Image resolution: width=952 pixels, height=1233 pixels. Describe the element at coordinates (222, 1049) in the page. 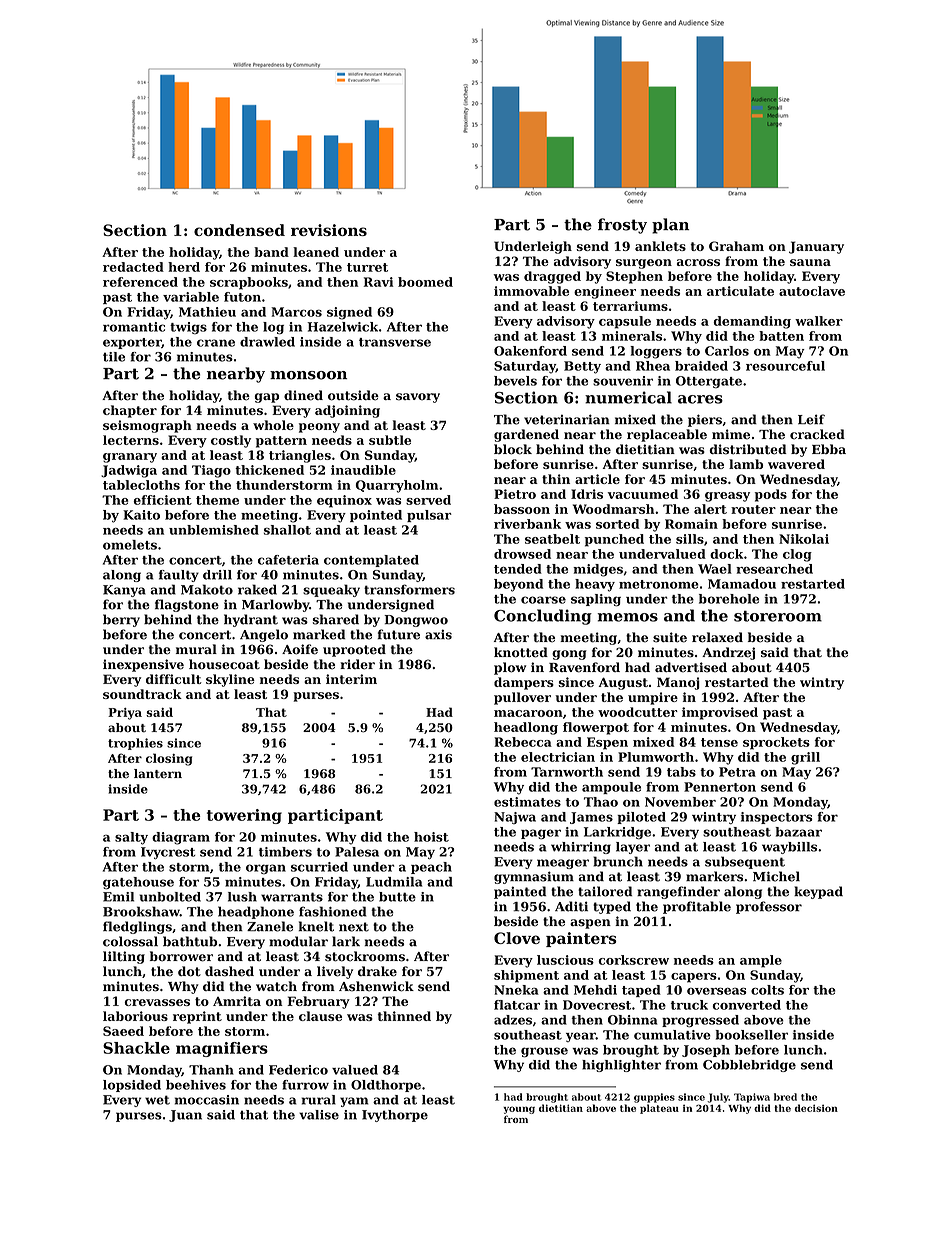

I see `magnifiers` at that location.
